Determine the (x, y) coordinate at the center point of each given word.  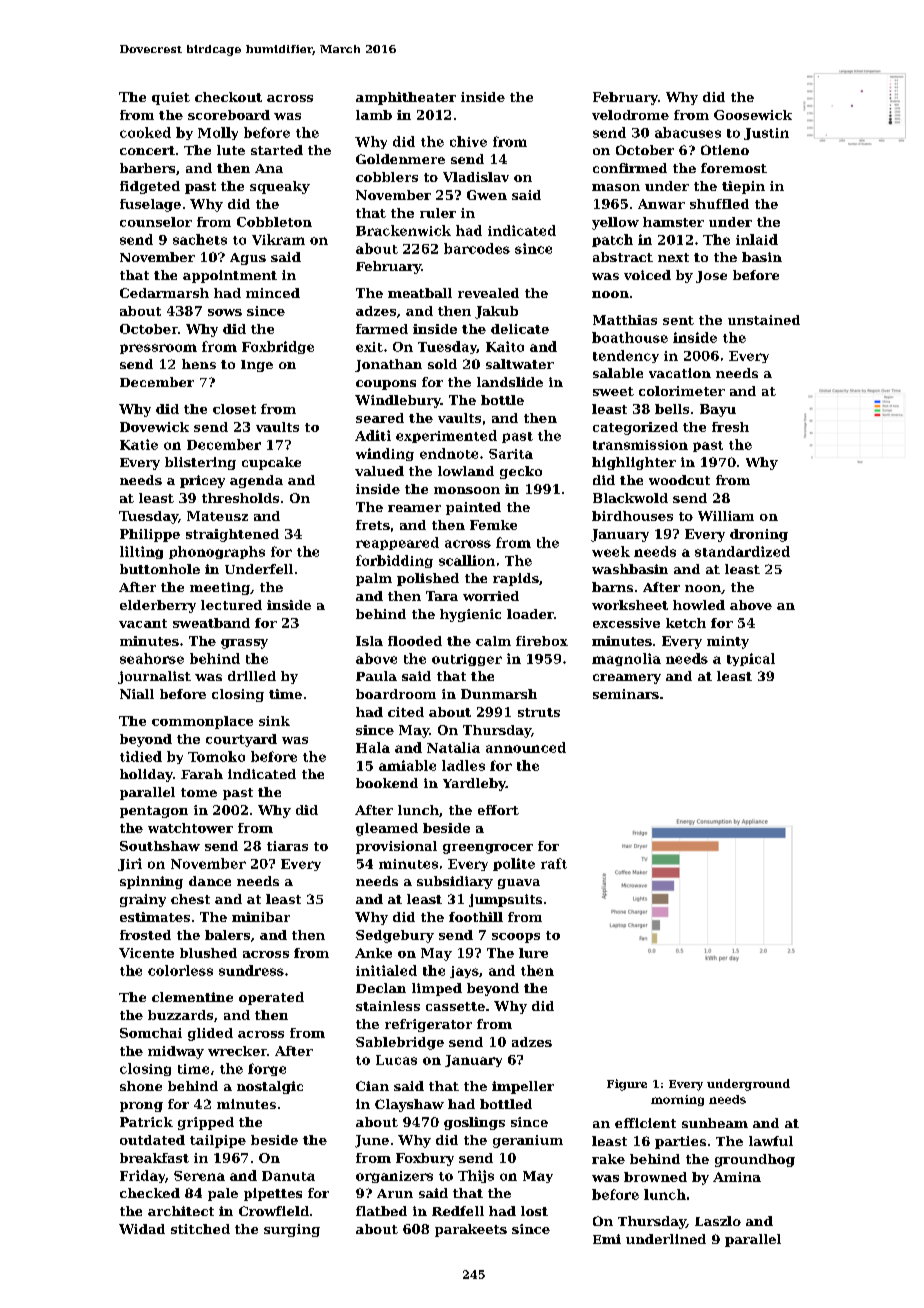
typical (751, 659)
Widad (142, 1229)
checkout (228, 97)
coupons (386, 385)
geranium (528, 1141)
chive (468, 141)
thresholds (240, 498)
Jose (711, 277)
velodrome (630, 115)
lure (533, 953)
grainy (143, 900)
